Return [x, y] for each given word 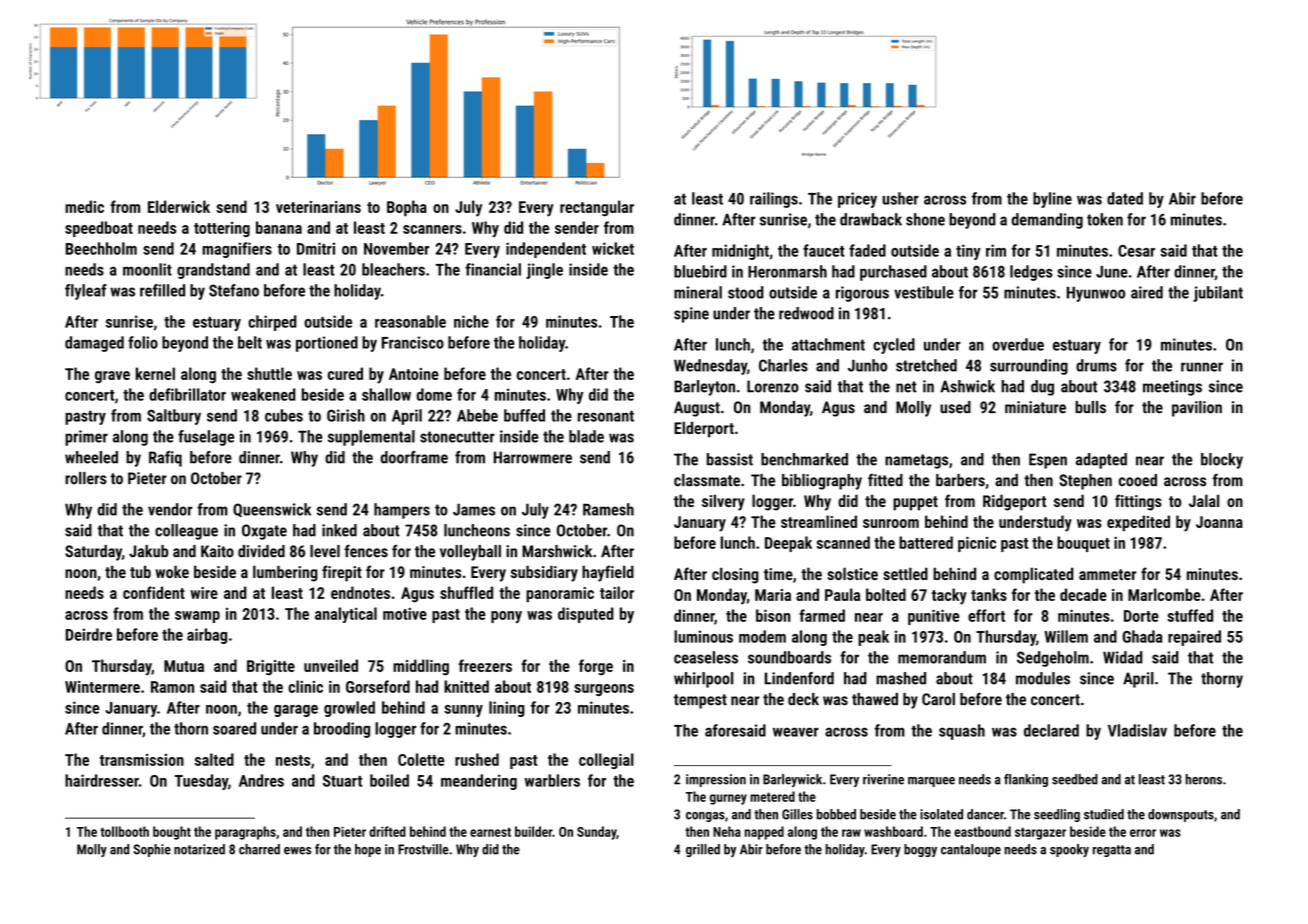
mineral [698, 292]
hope [368, 850]
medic [84, 206]
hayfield [608, 573]
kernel [155, 373]
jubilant [1218, 294]
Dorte [1141, 616]
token [1105, 219]
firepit [342, 573]
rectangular [597, 208]
